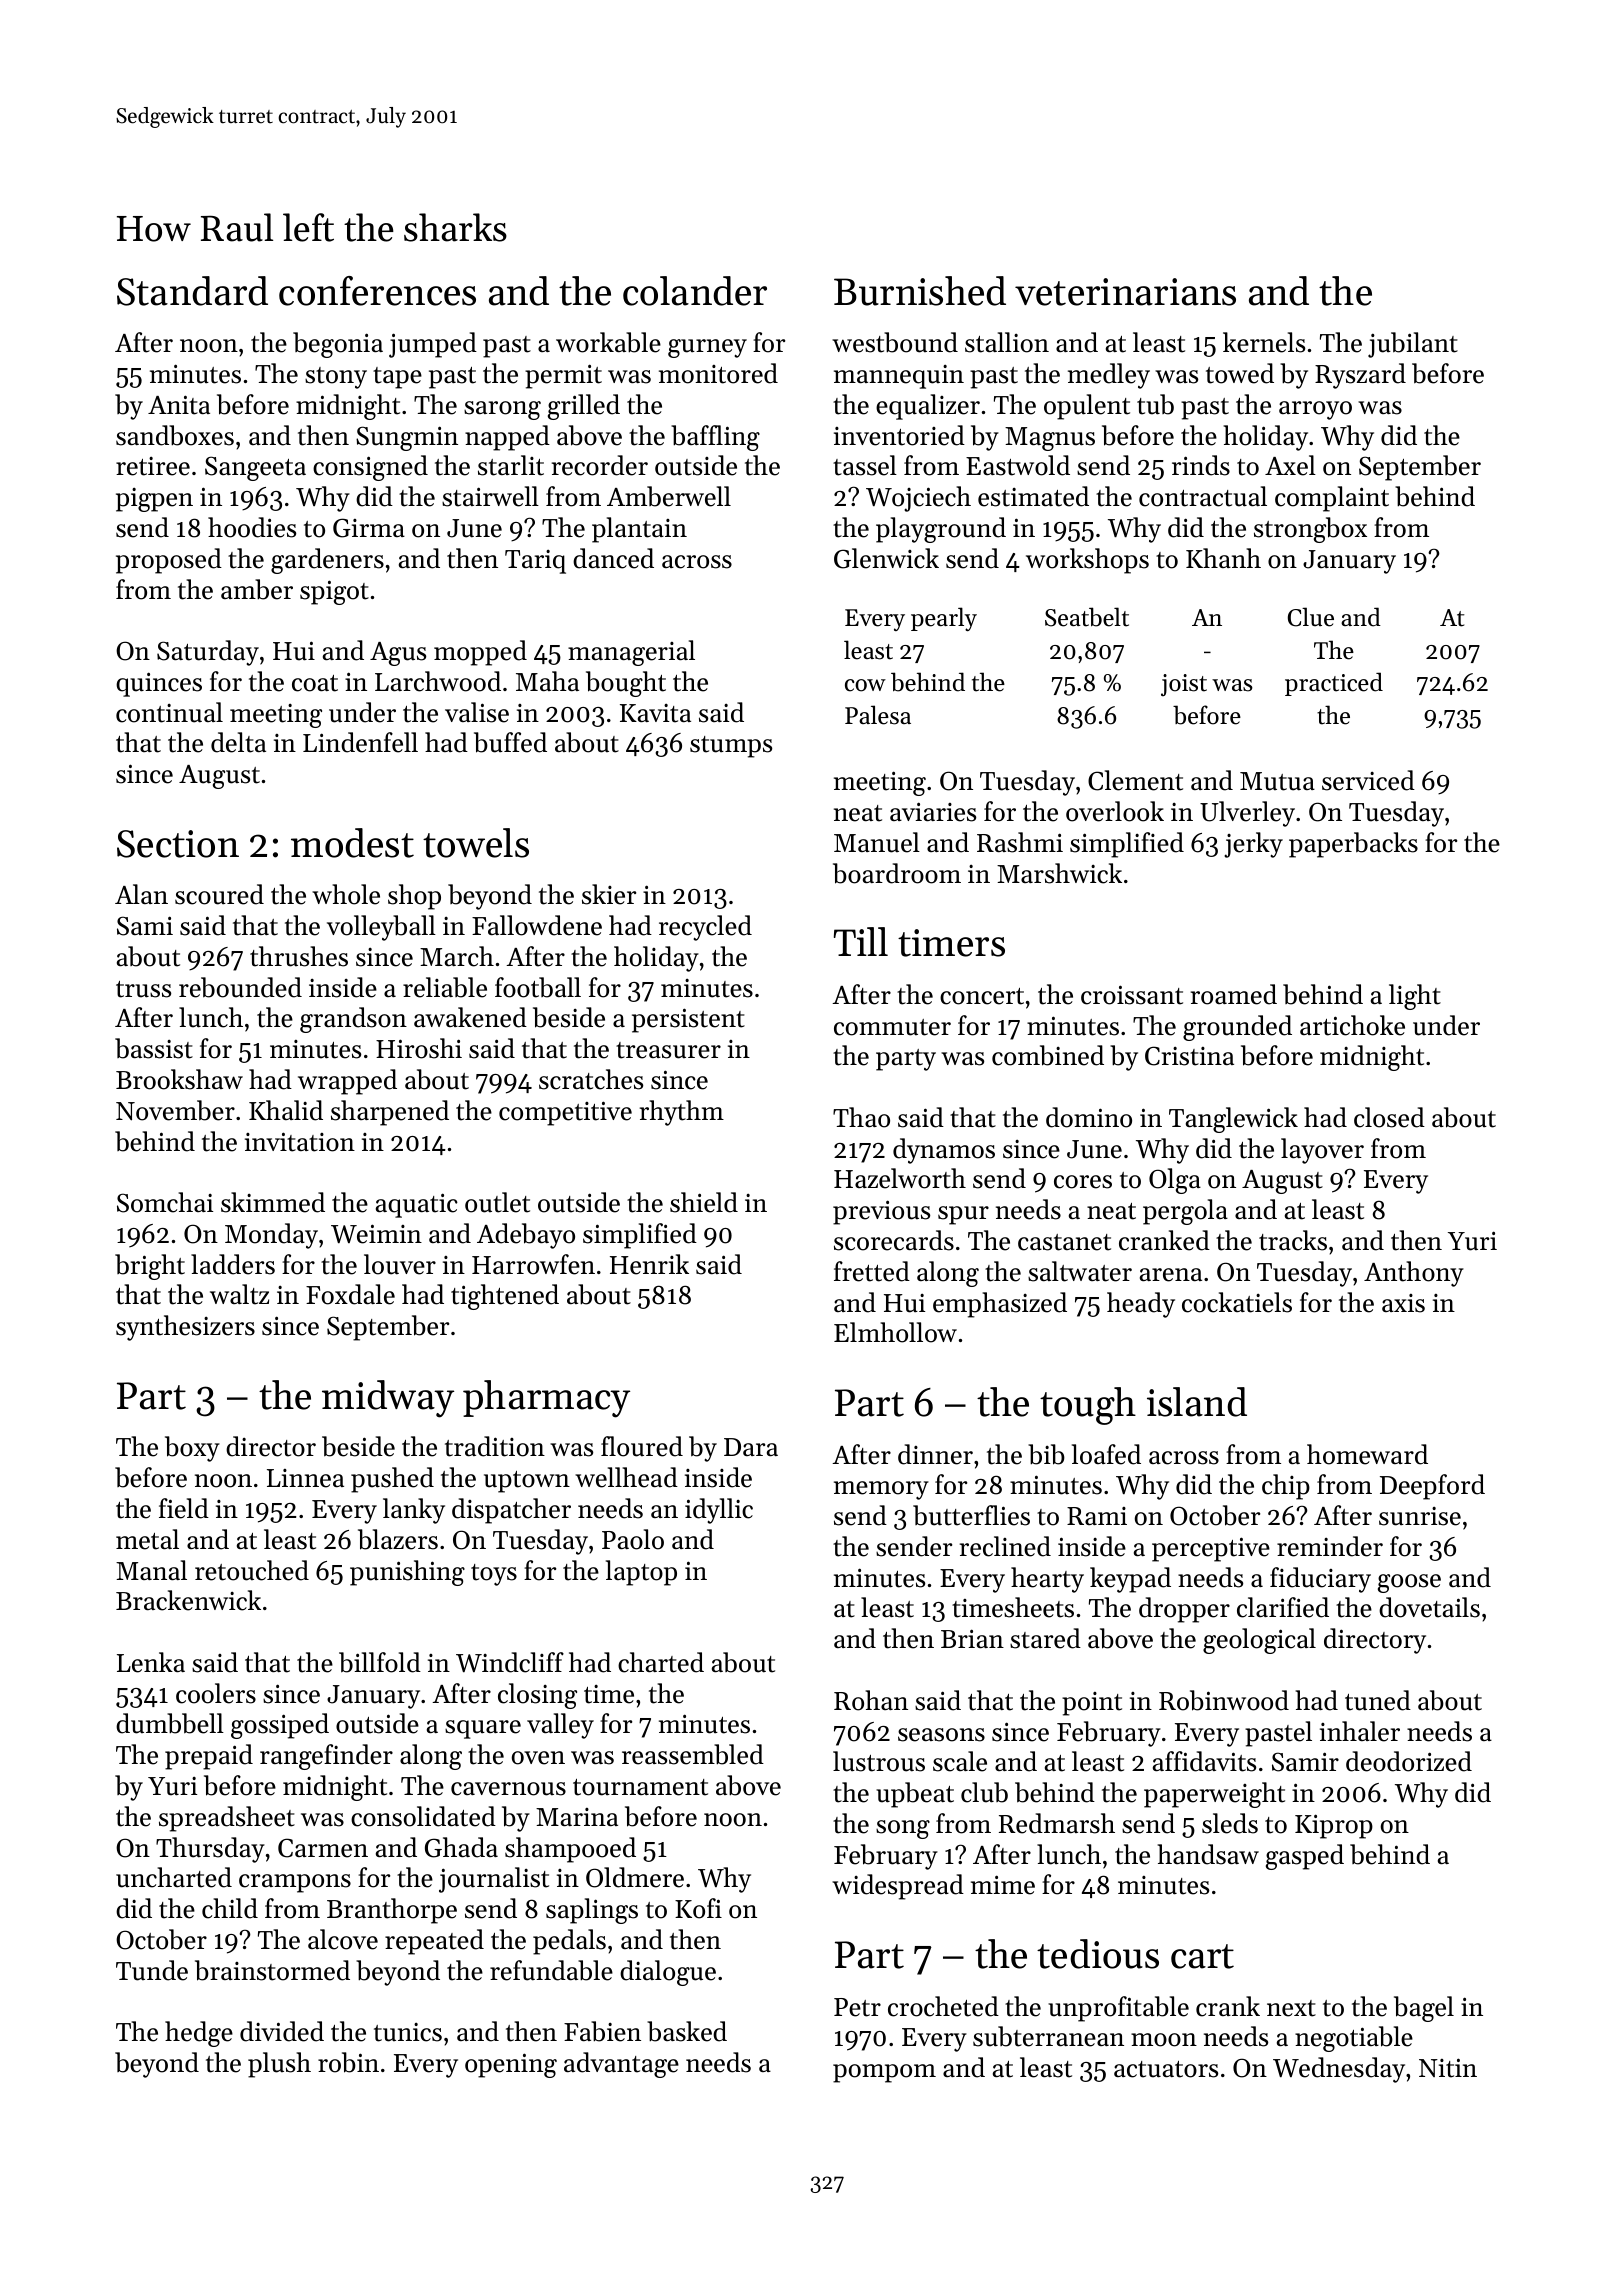 This screenshot has height=2292, width=1620. I want to click on song, so click(903, 1829).
